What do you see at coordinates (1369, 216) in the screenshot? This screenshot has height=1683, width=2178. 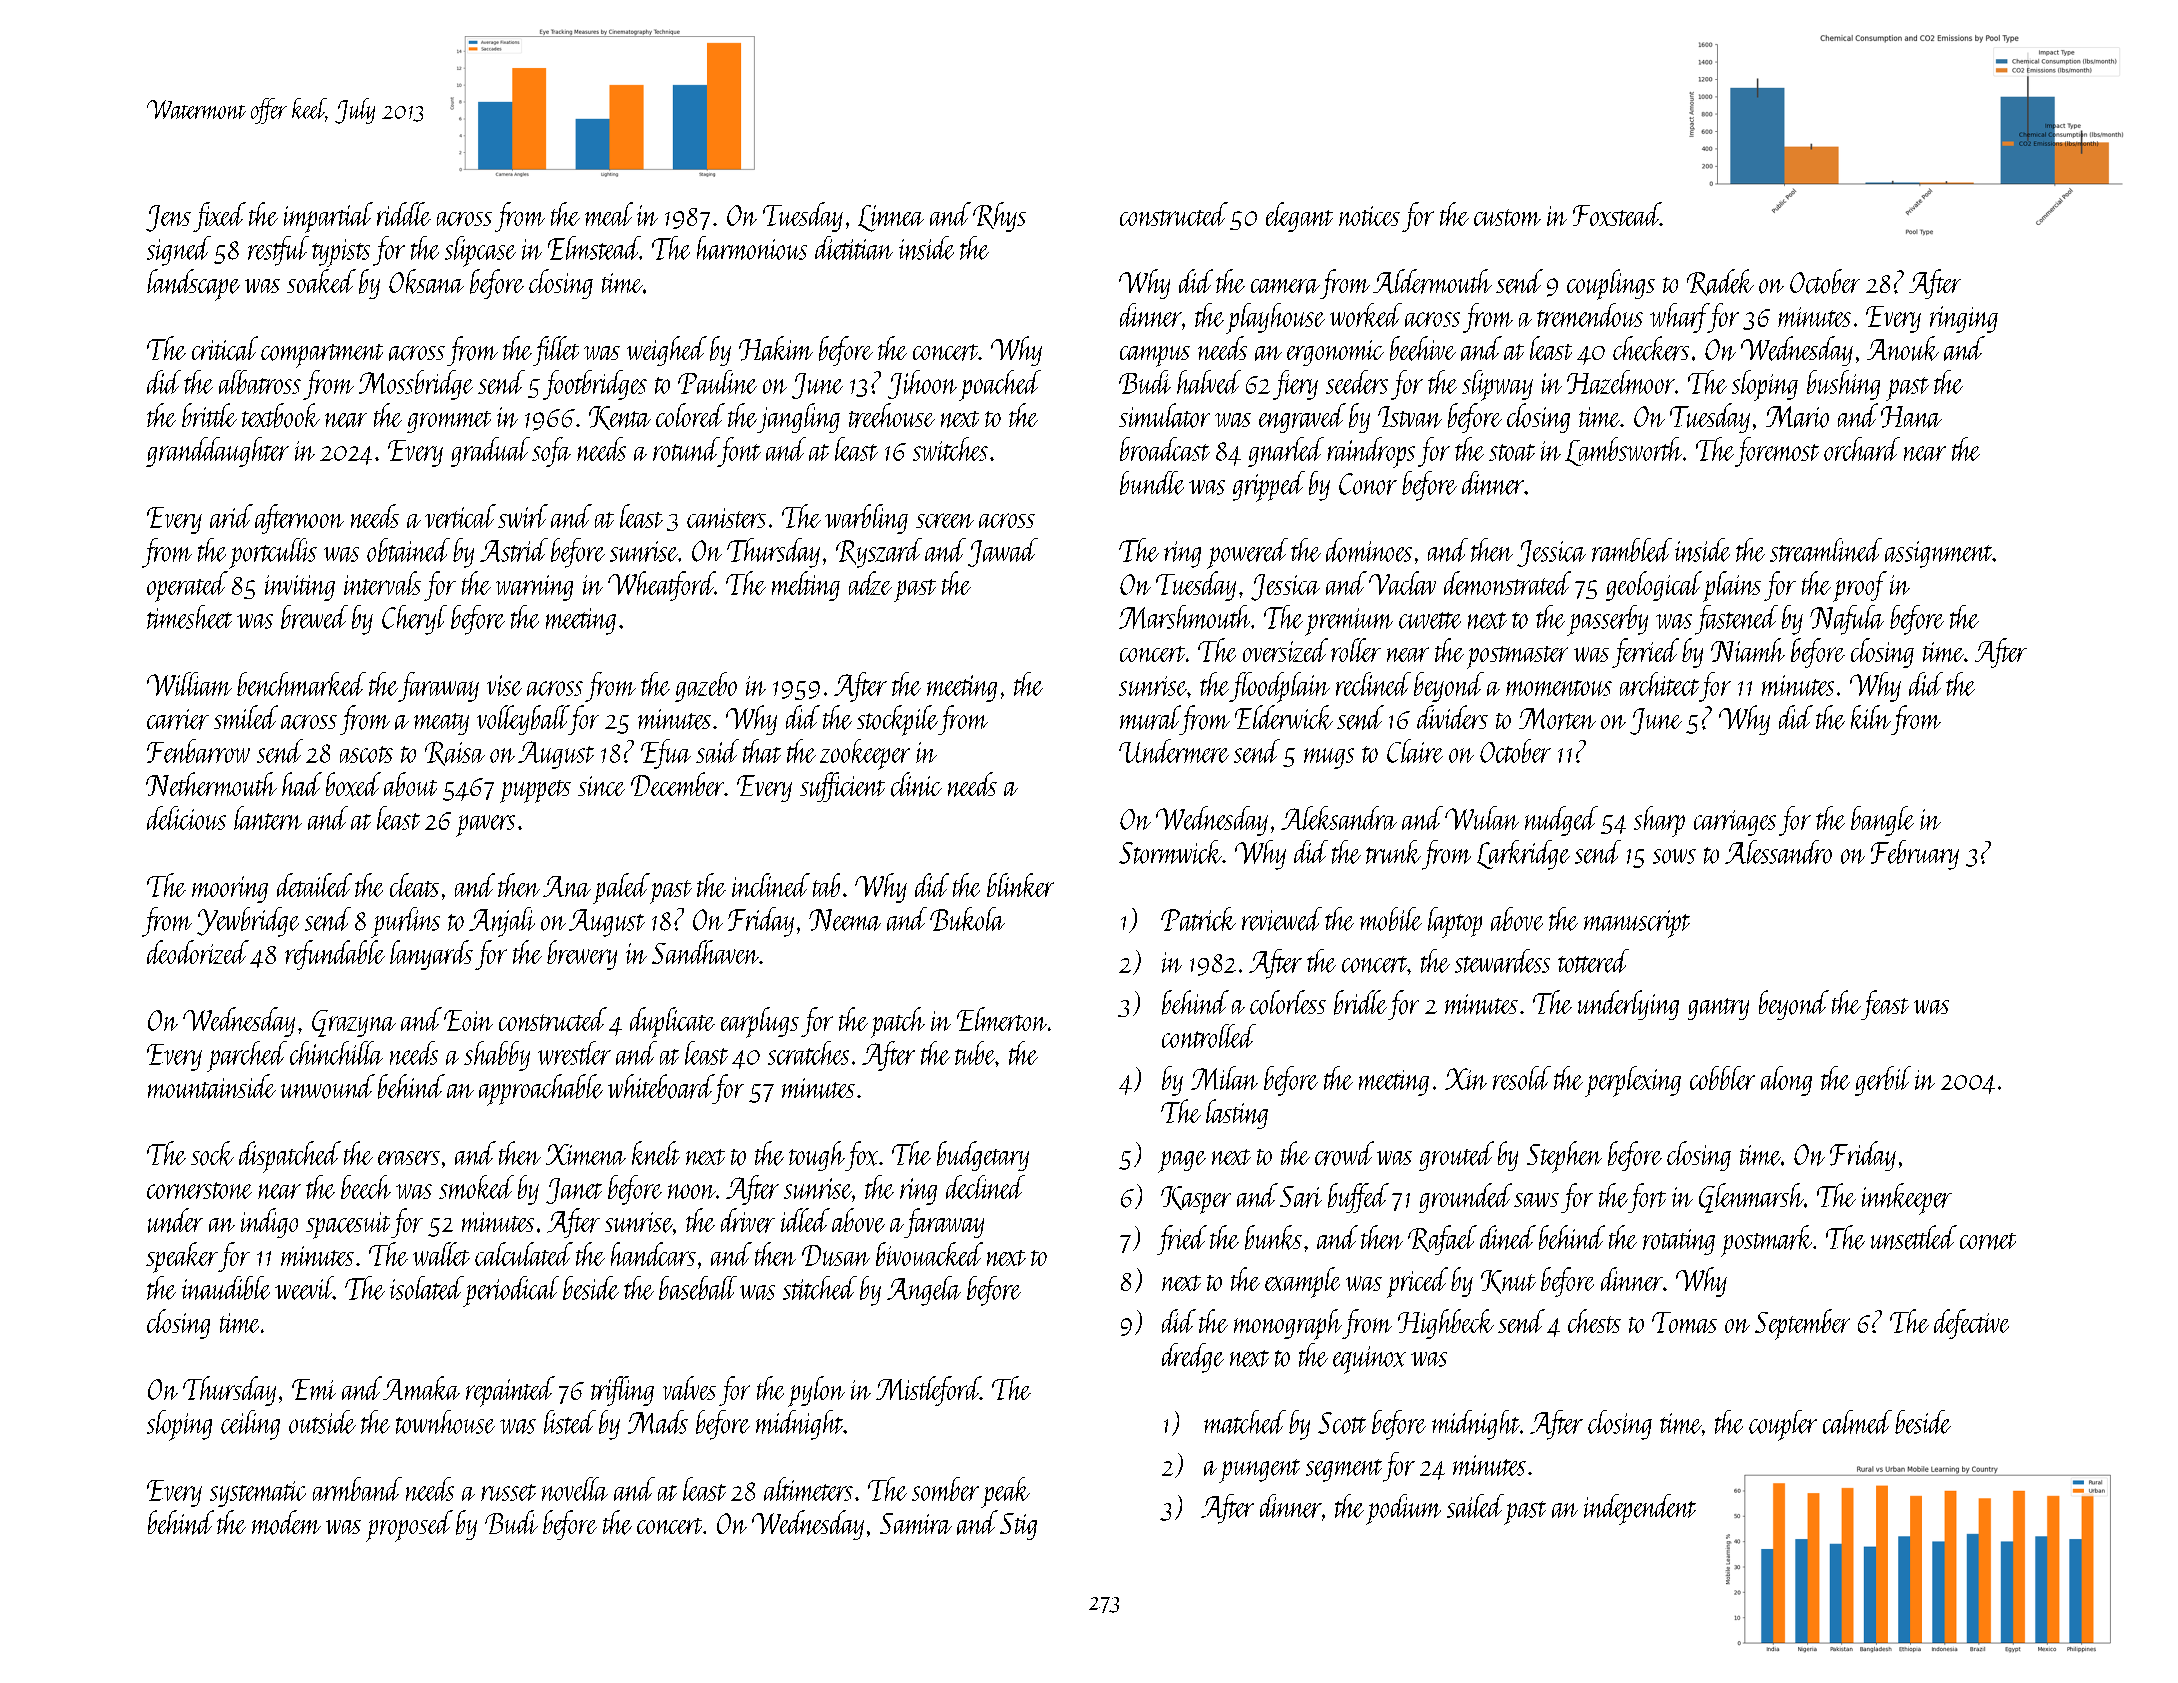 I see `notices` at bounding box center [1369, 216].
